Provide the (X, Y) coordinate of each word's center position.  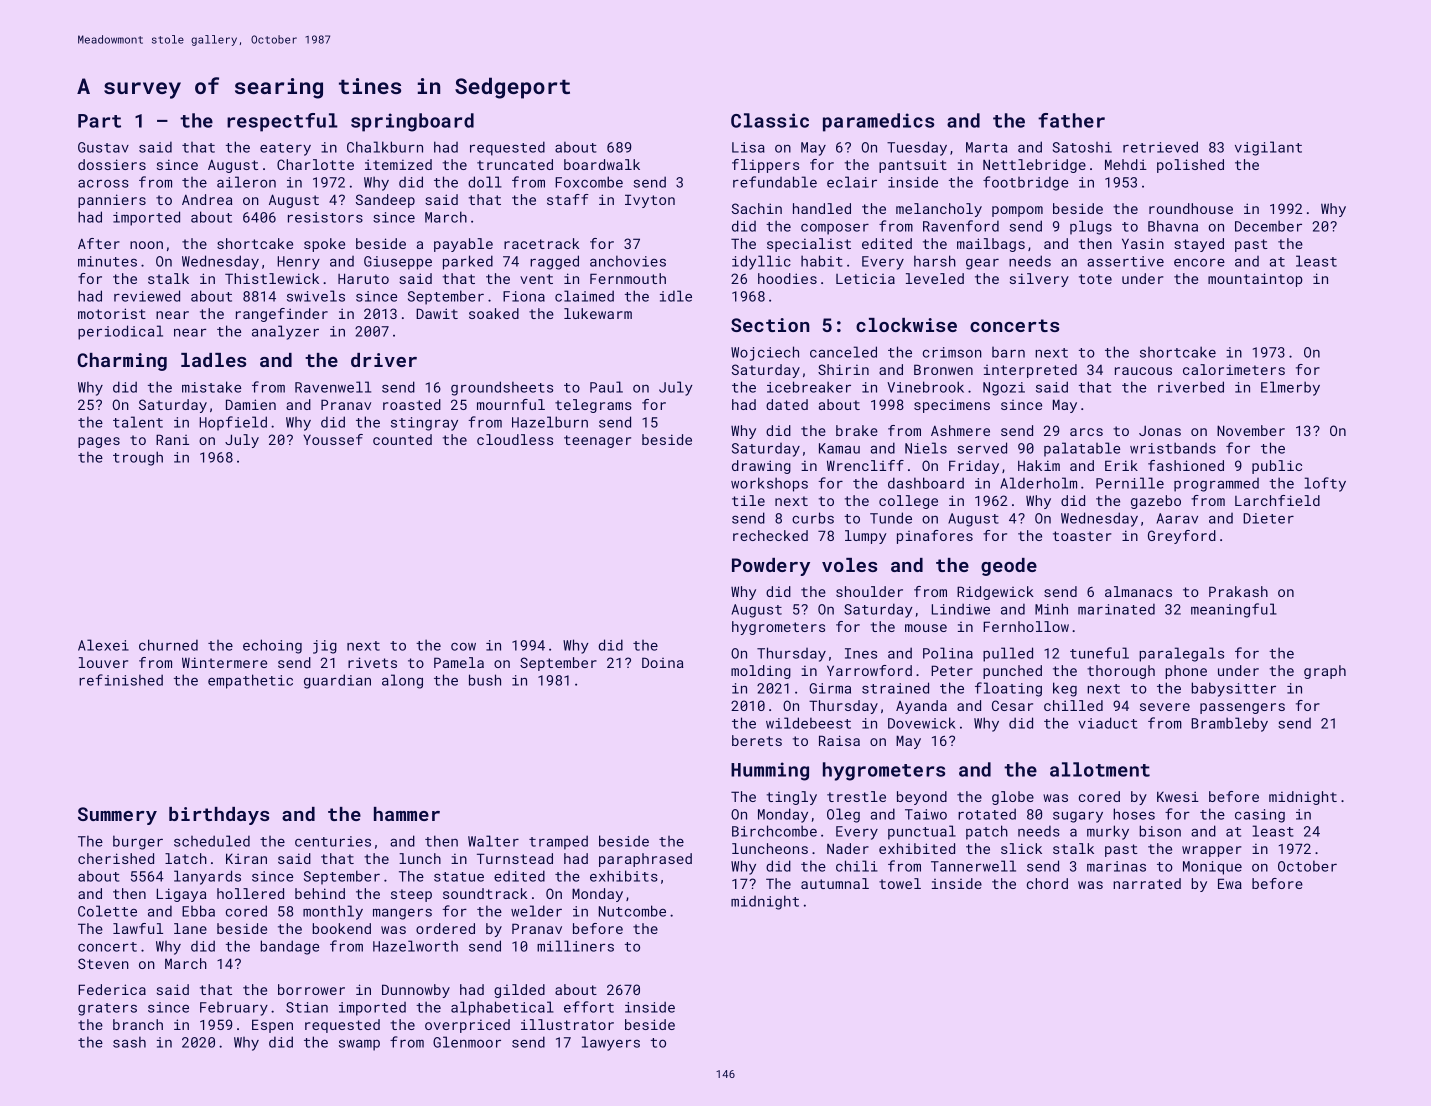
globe (1013, 798)
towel (900, 883)
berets (757, 740)
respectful (282, 122)
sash (129, 1042)
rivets (372, 662)
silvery (1039, 280)
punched (1012, 672)
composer (835, 229)
